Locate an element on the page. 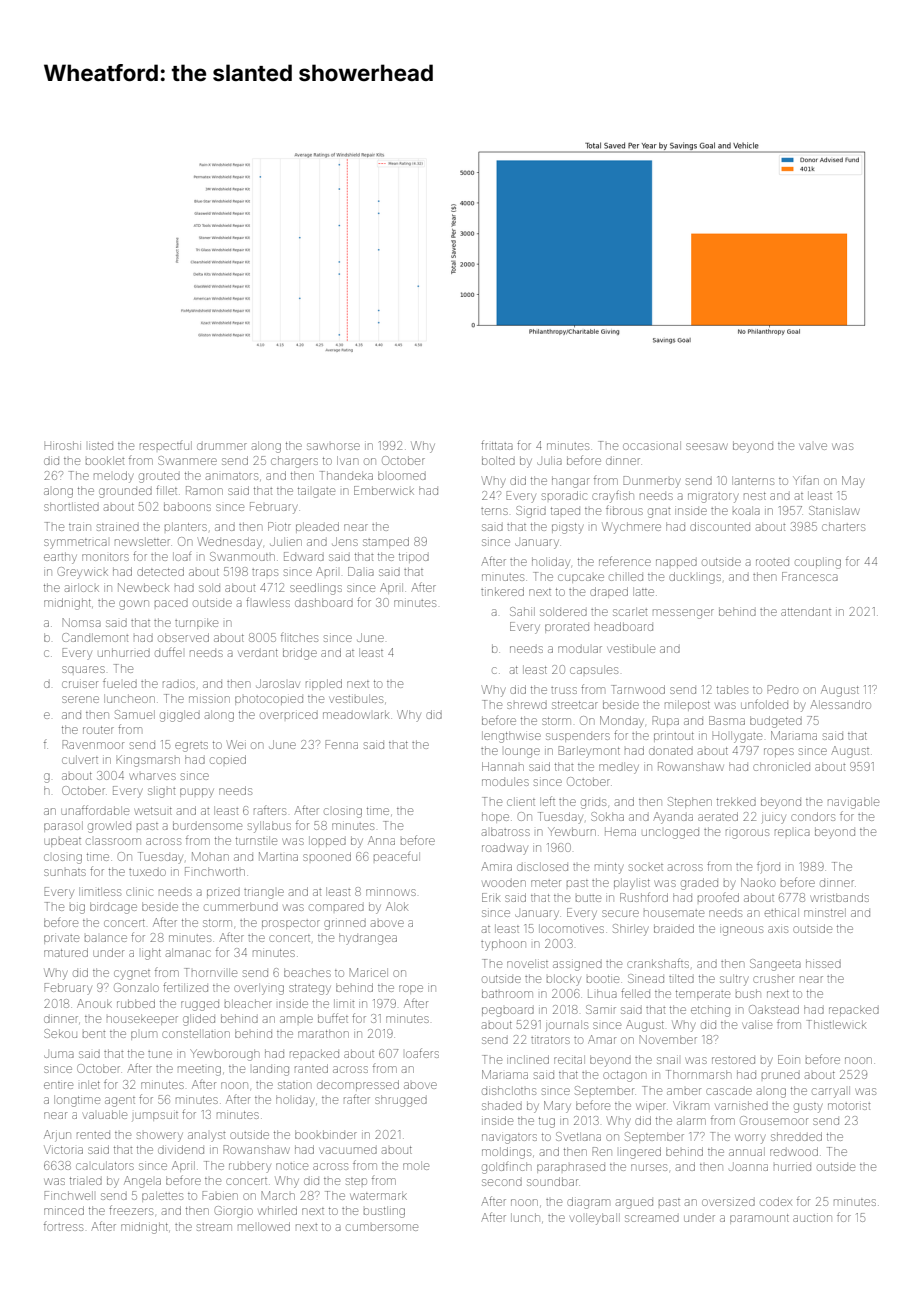  Francesca is located at coordinates (810, 576).
